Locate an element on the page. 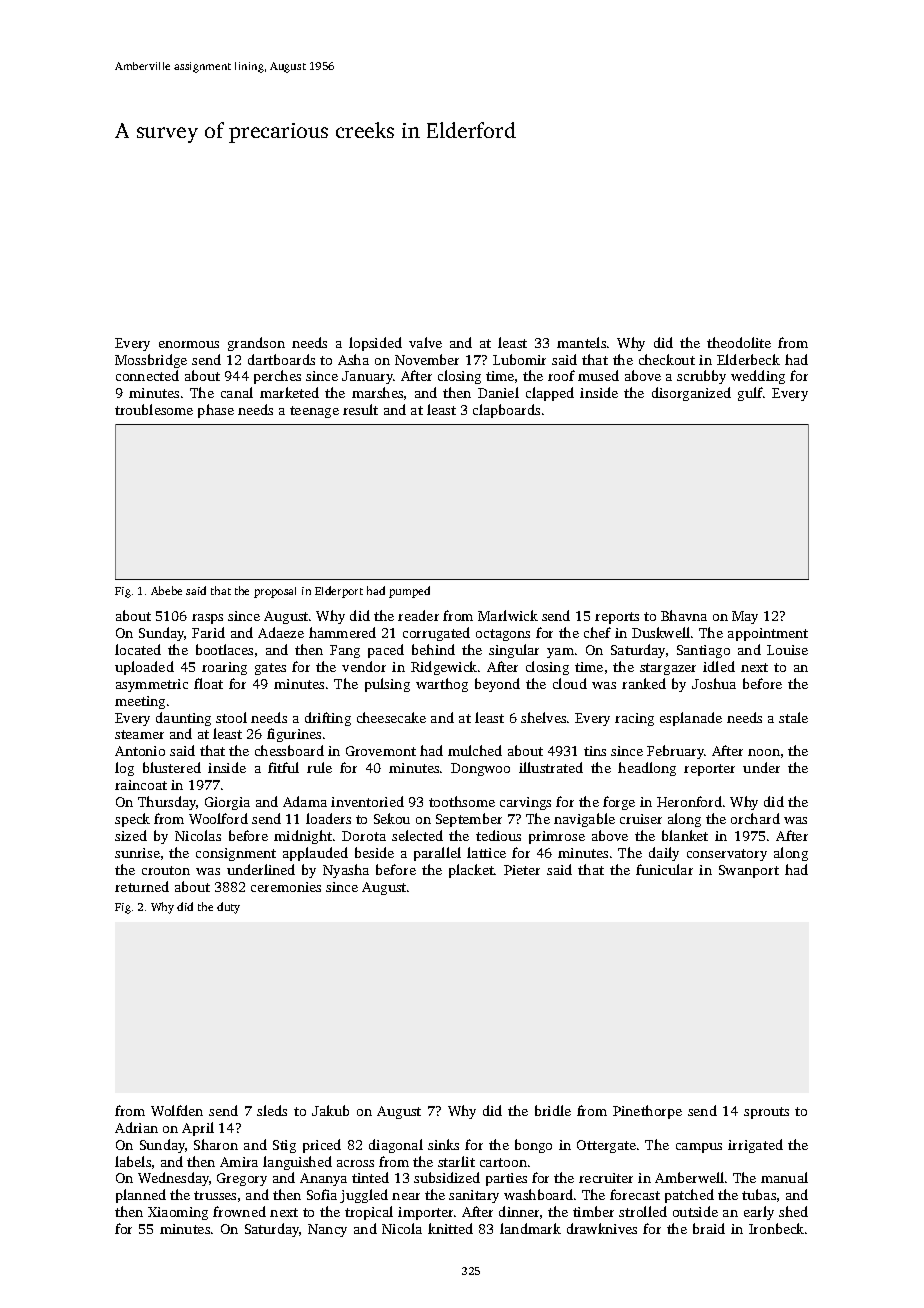 This image has width=924, height=1308. theodolite is located at coordinates (739, 342).
